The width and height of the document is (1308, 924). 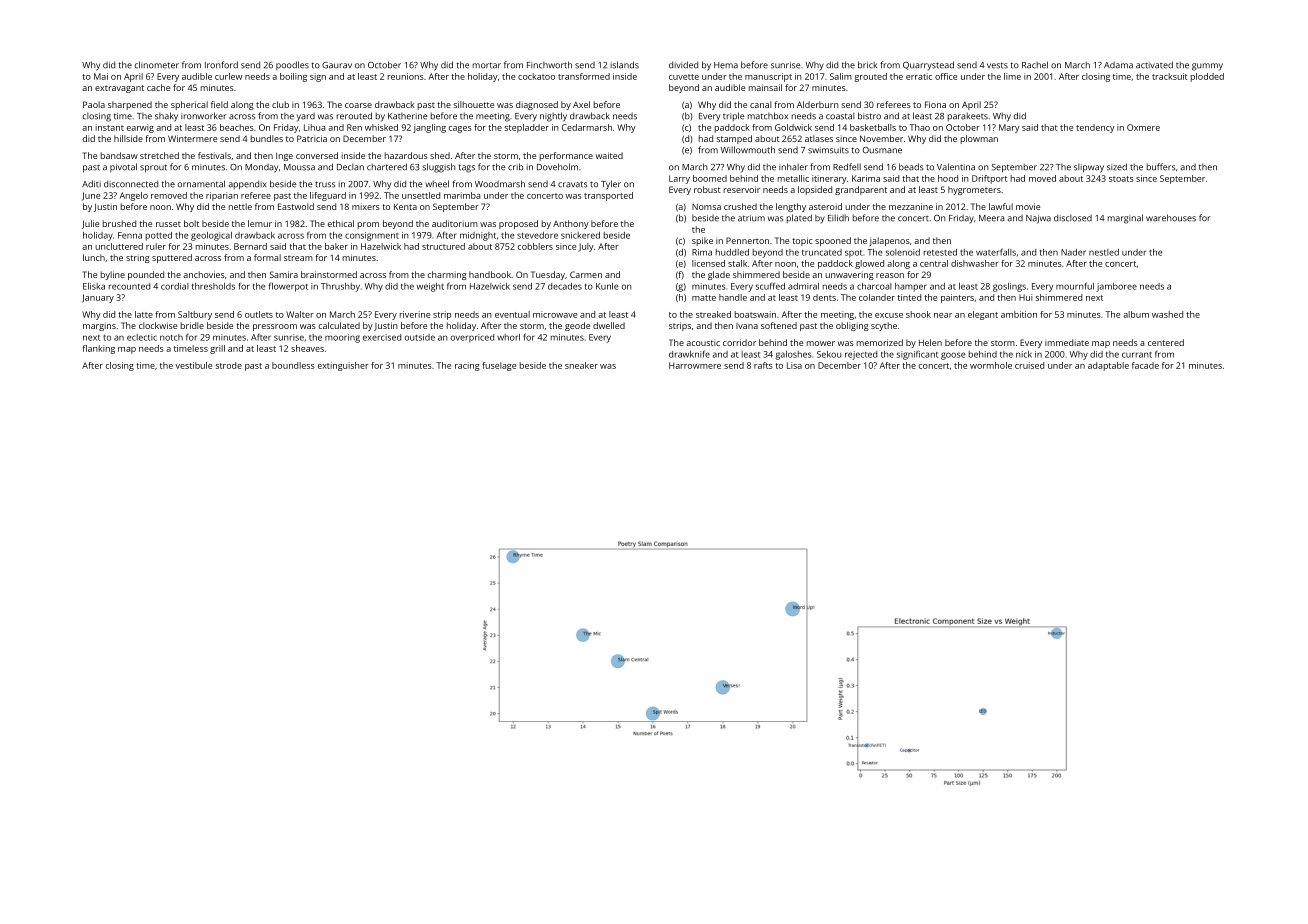 What do you see at coordinates (1116, 287) in the document?
I see `jamboree` at bounding box center [1116, 287].
